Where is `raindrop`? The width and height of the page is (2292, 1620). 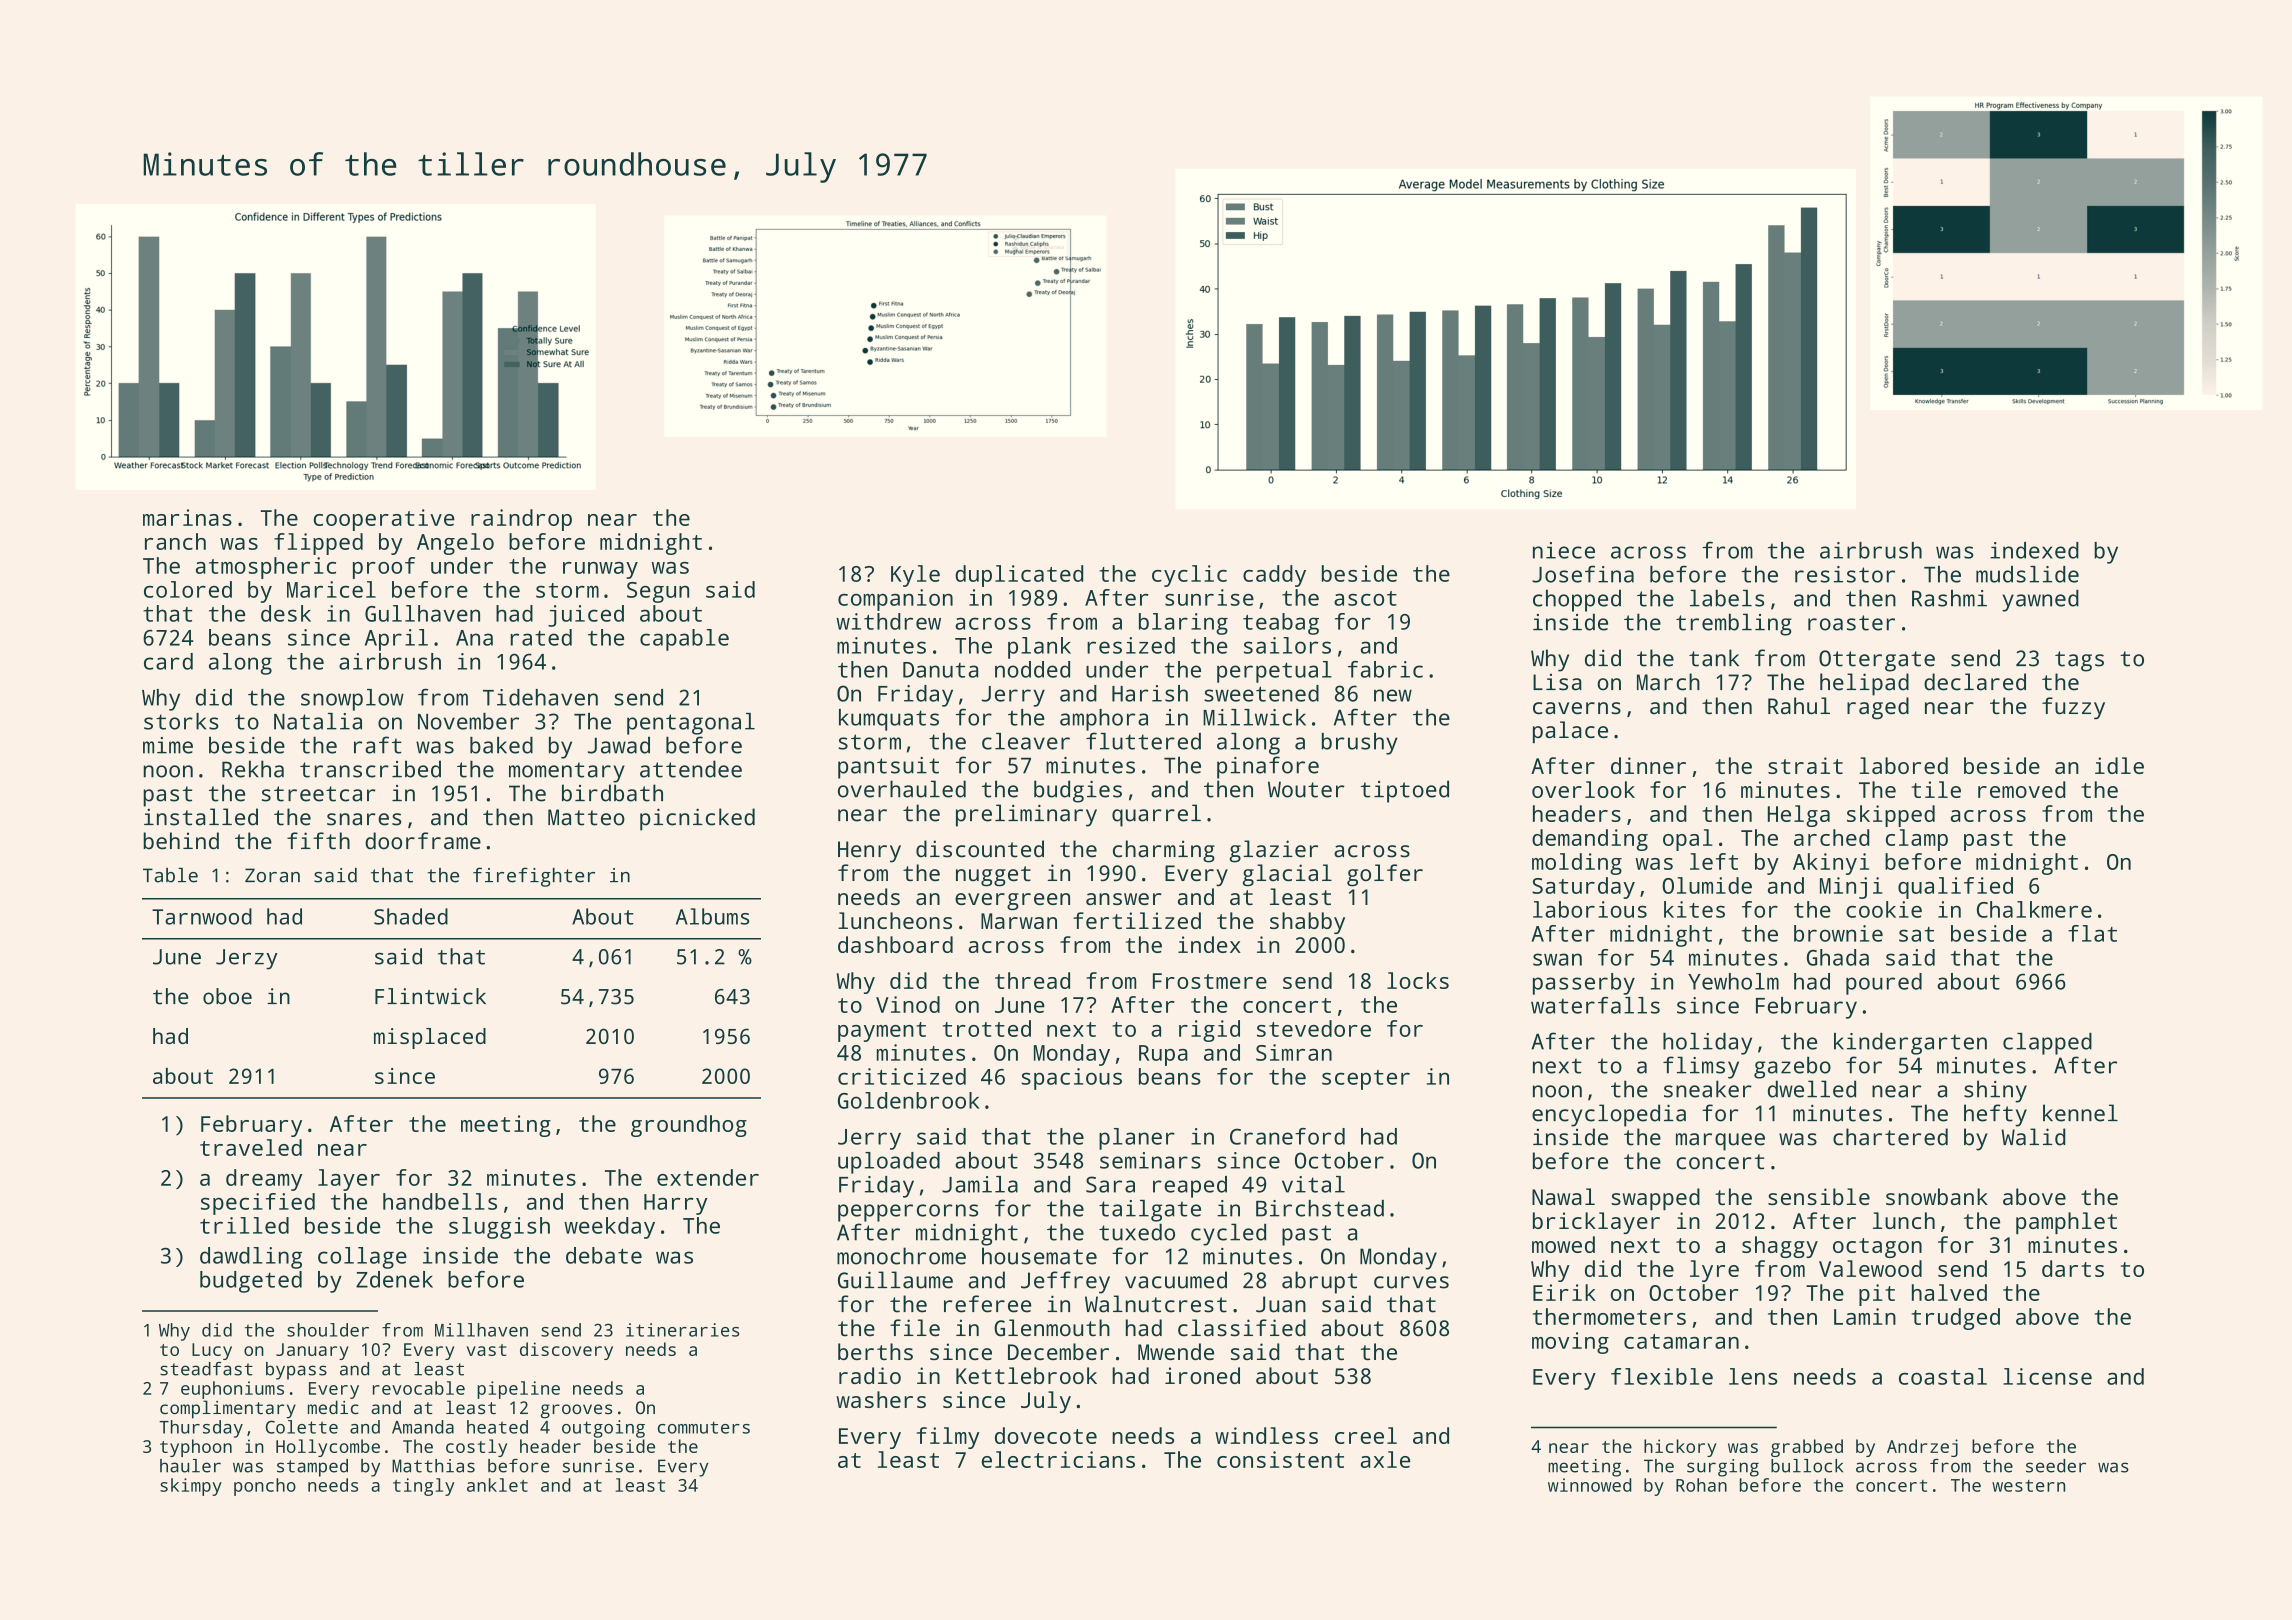 raindrop is located at coordinates (521, 520).
